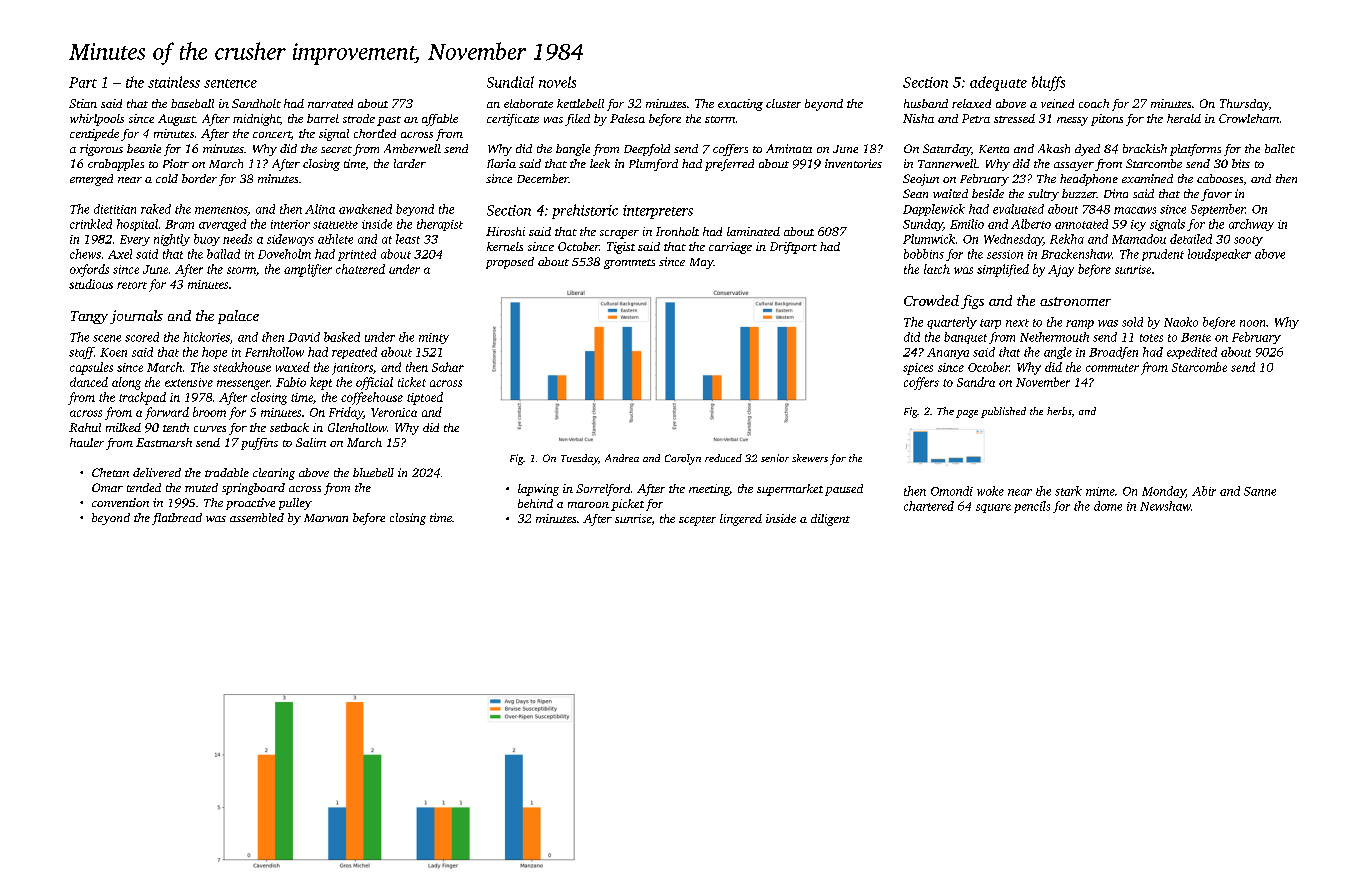 This screenshot has width=1372, height=887. Describe the element at coordinates (434, 338) in the screenshot. I see `minty` at that location.
